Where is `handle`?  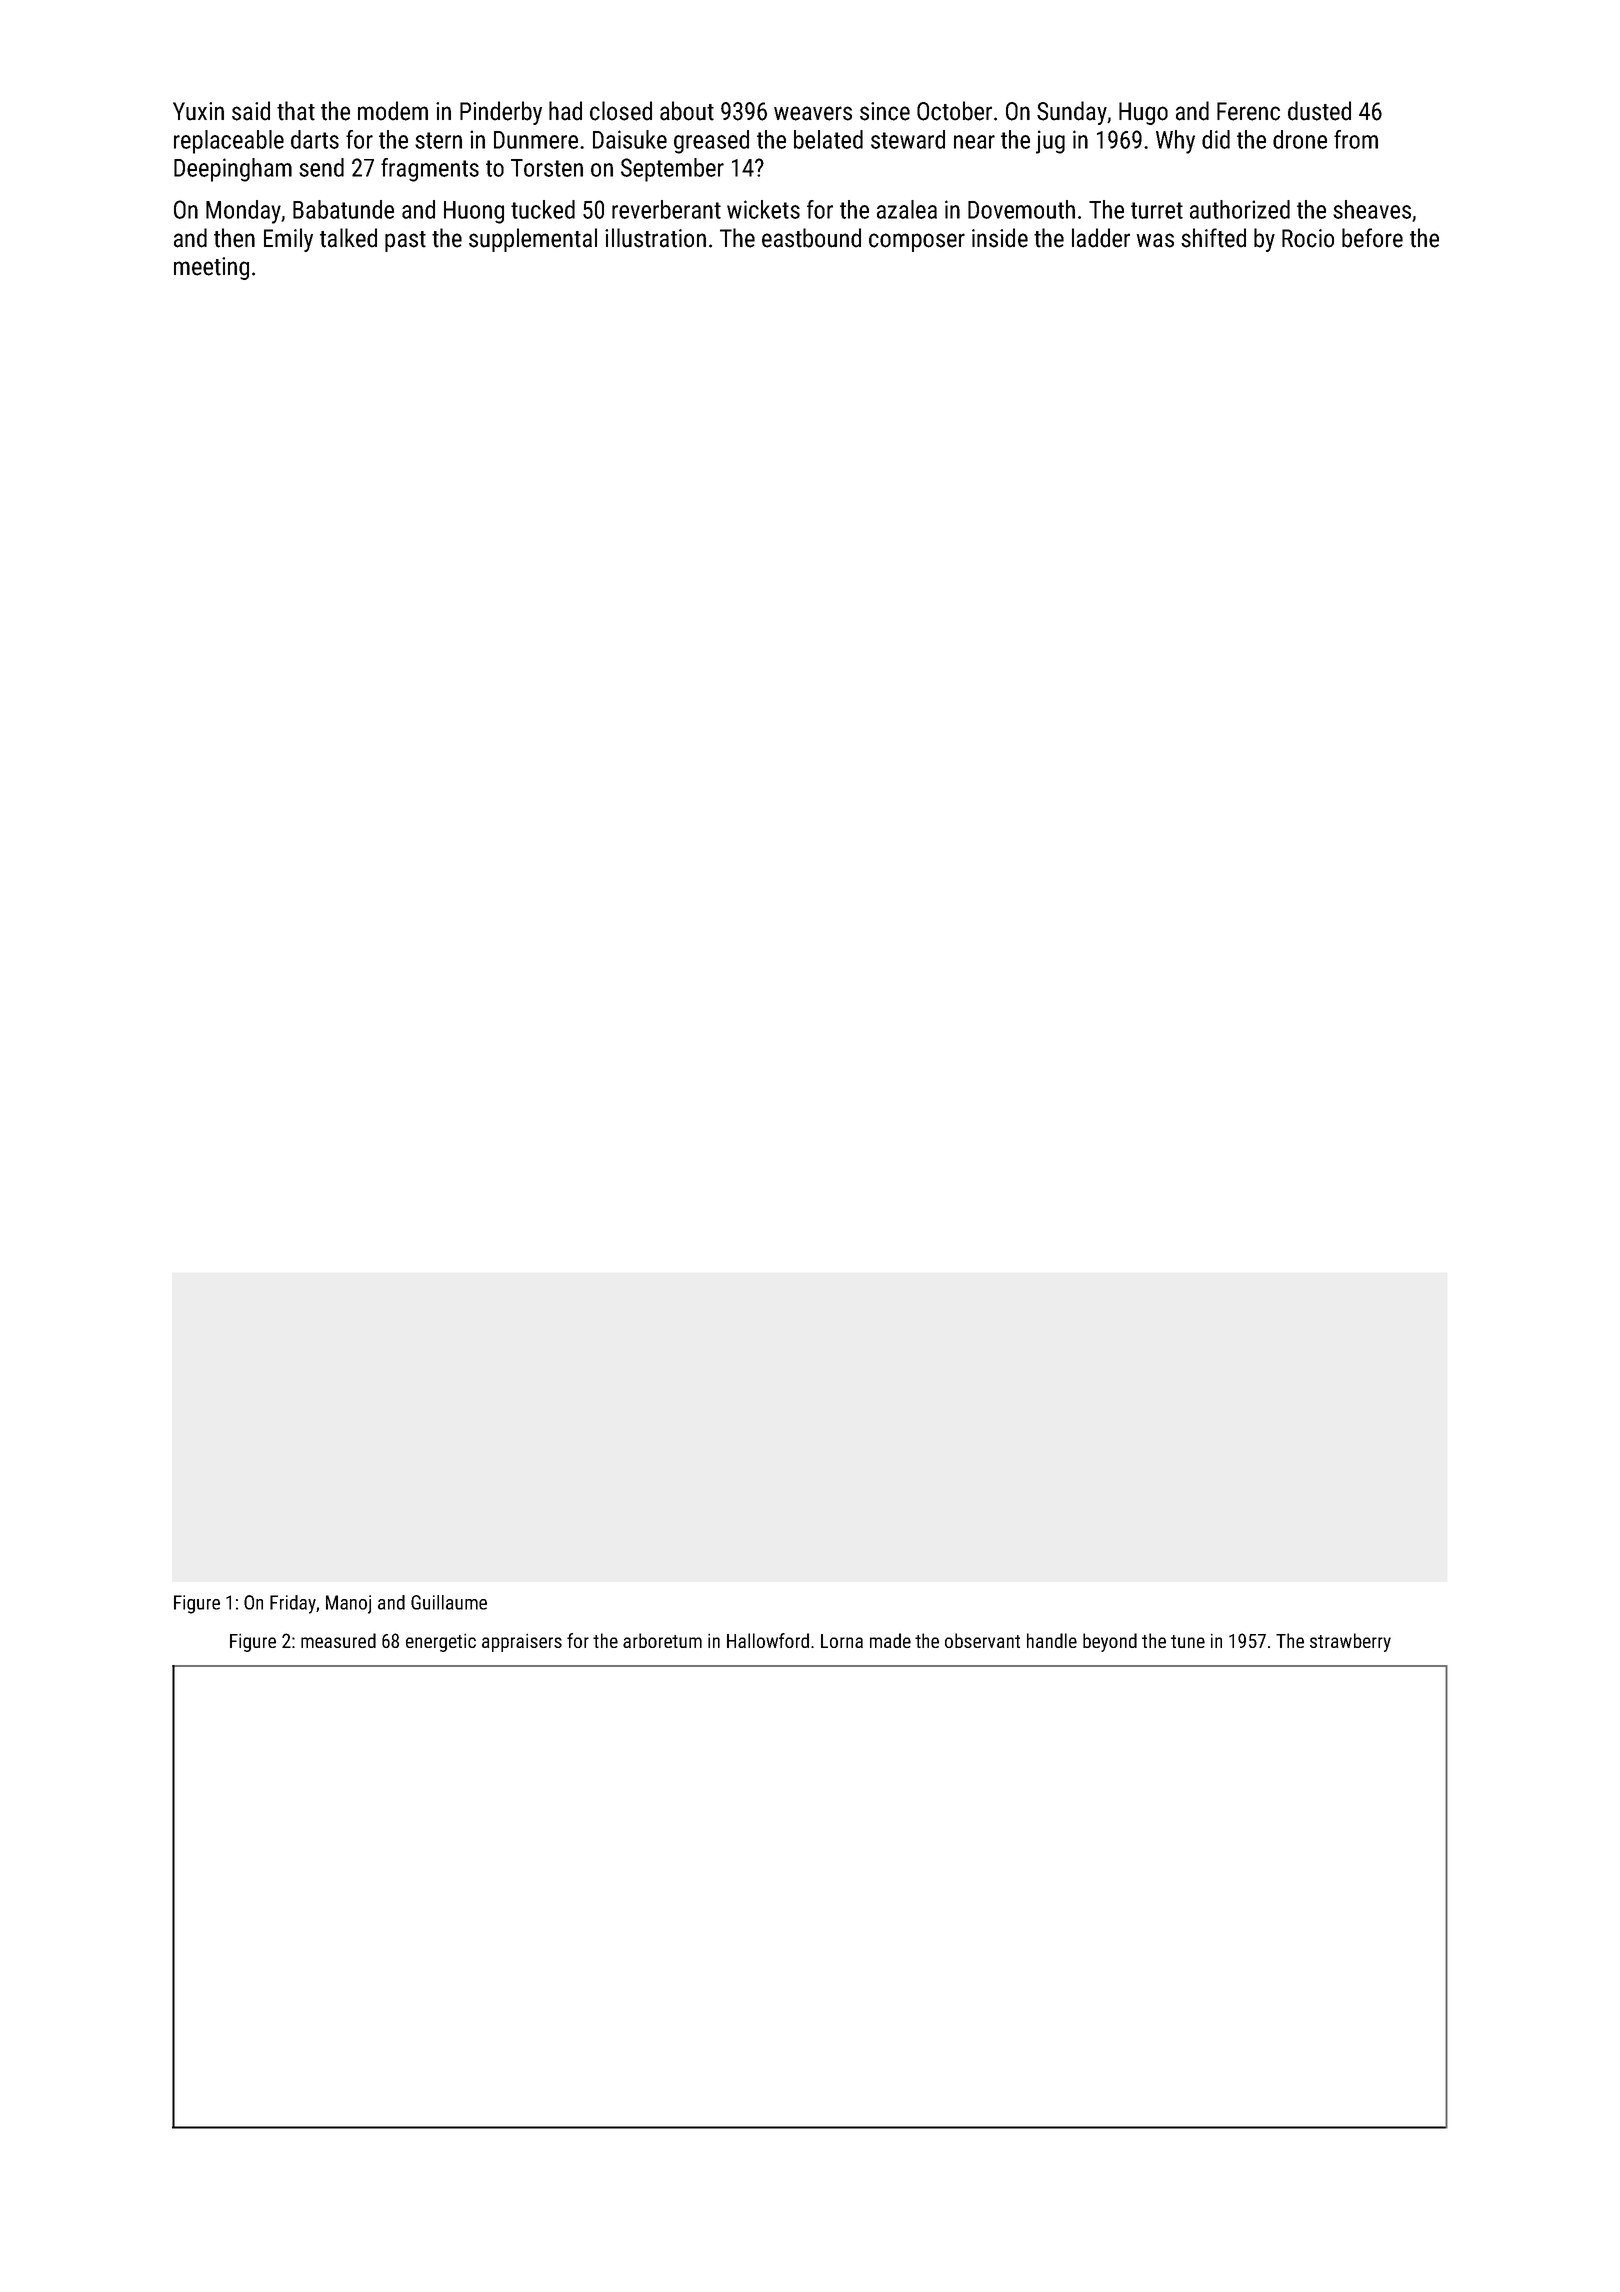 handle is located at coordinates (1052, 1640).
